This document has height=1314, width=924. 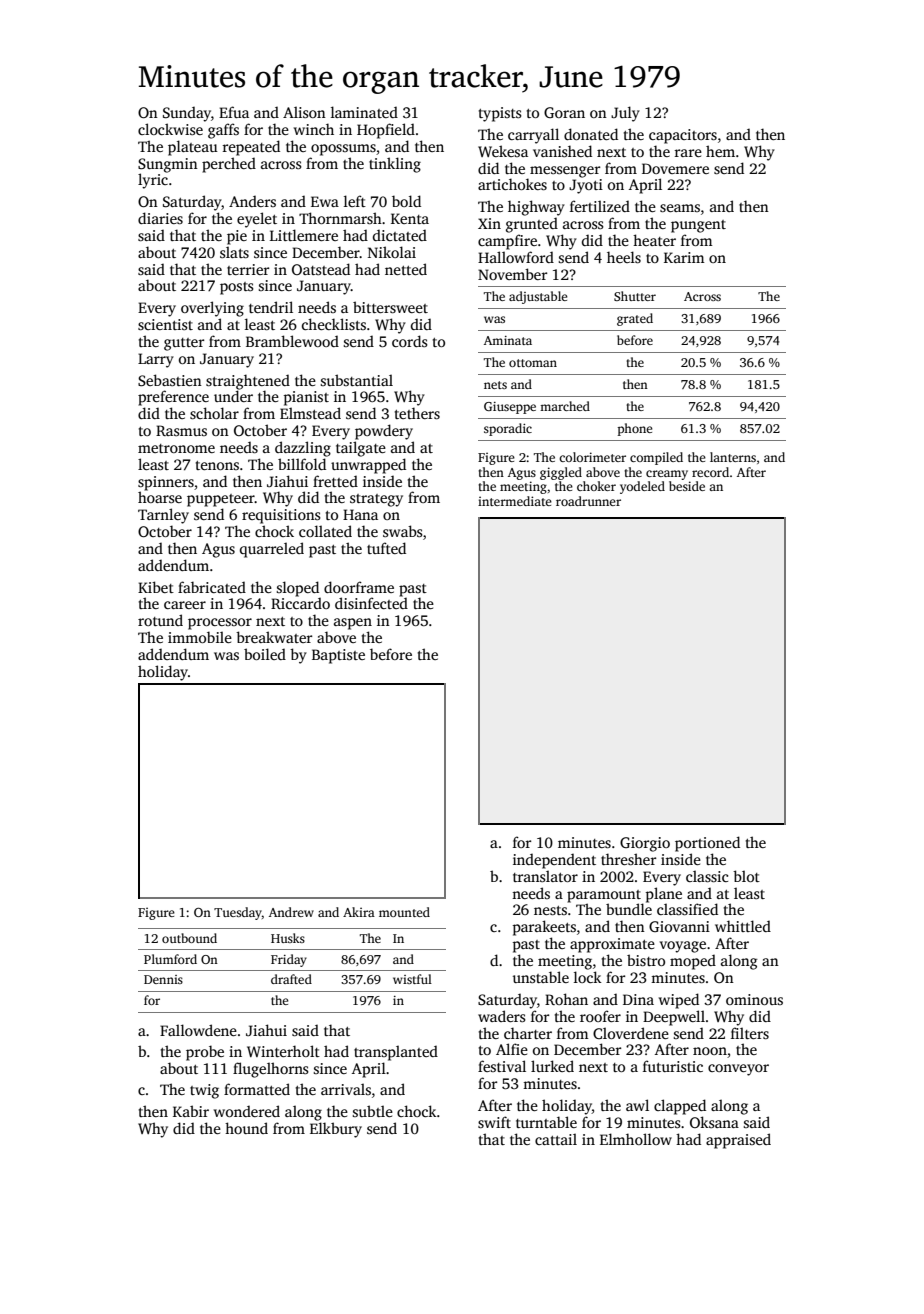 I want to click on lyric, so click(x=153, y=181).
